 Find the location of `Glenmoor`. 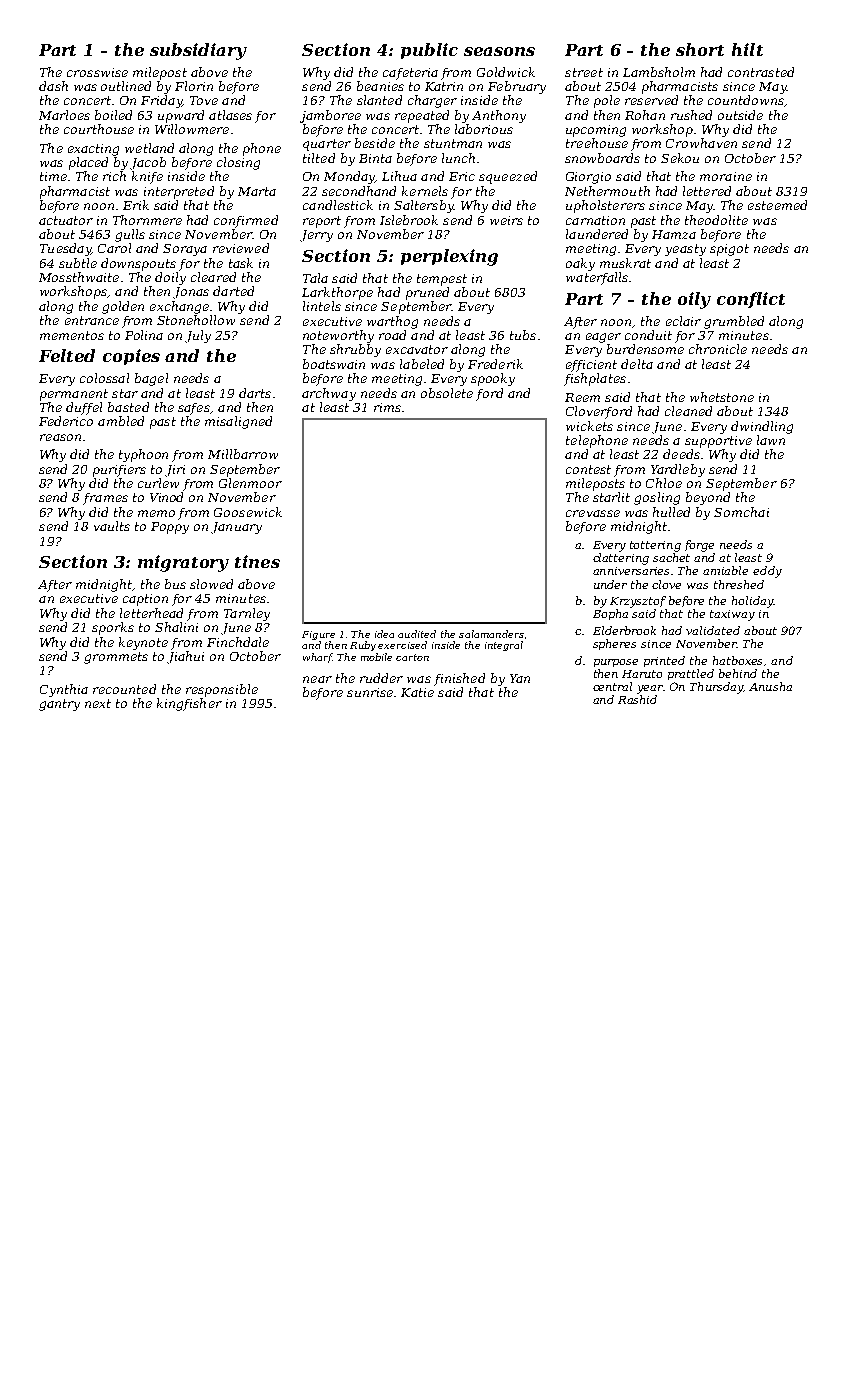

Glenmoor is located at coordinates (250, 483).
